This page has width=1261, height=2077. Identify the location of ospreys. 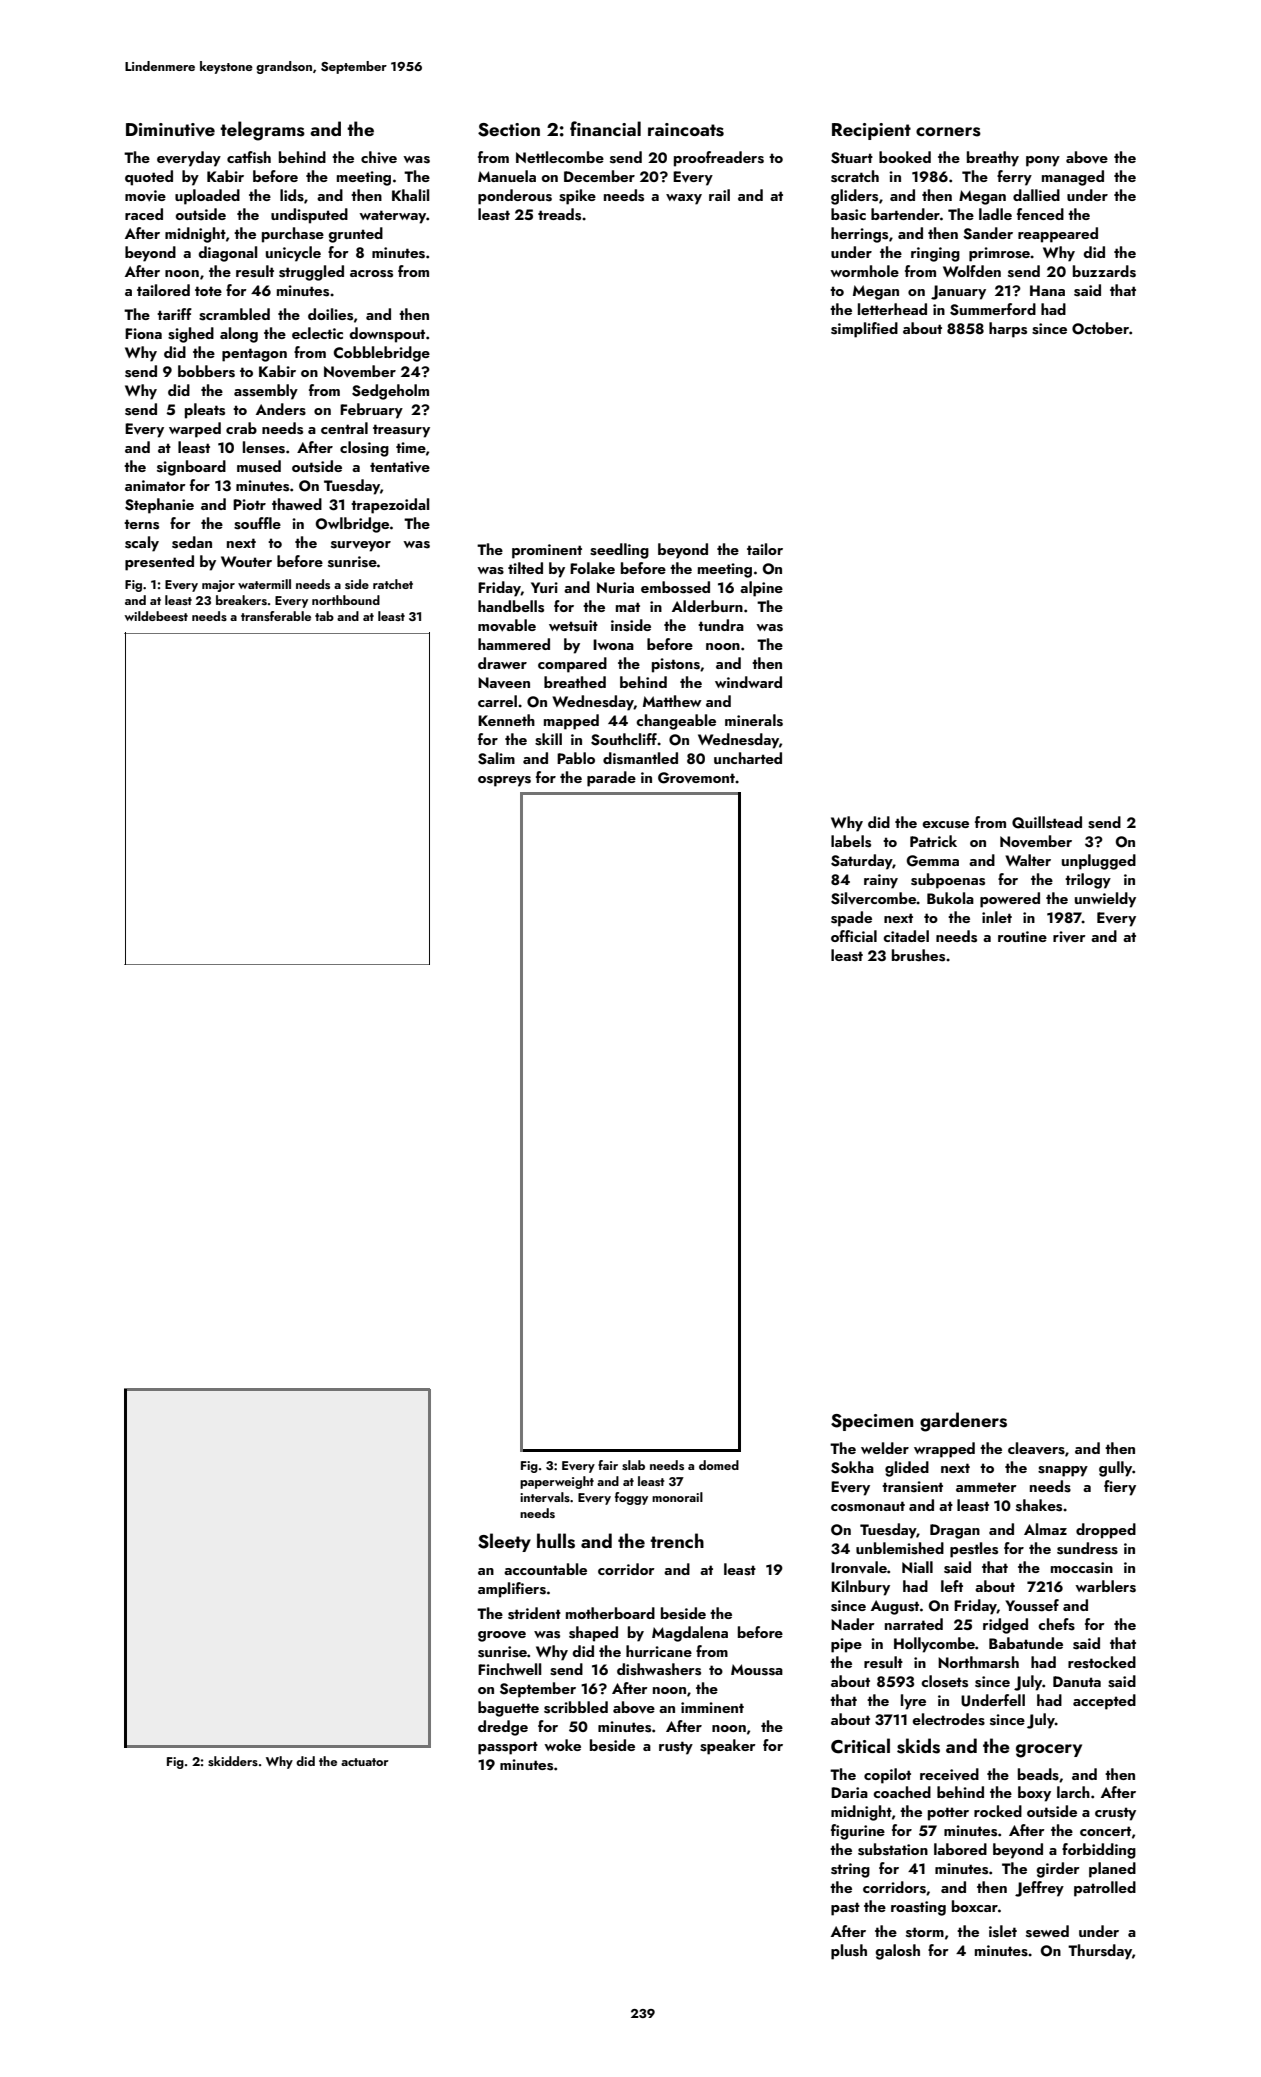
(504, 781).
